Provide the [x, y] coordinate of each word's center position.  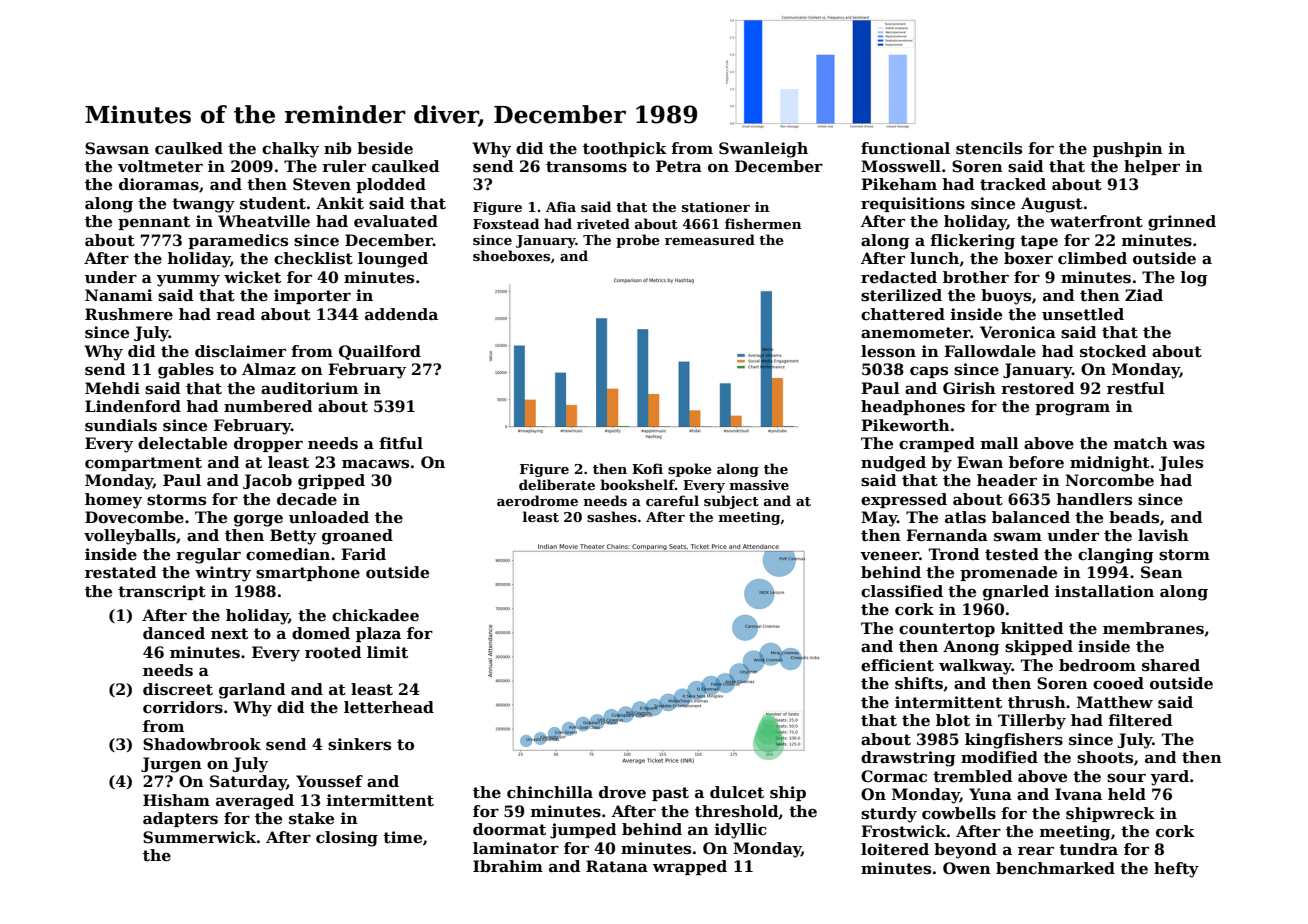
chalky [290, 150]
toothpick [625, 149]
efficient [897, 665]
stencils [989, 148]
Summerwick [199, 837]
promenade [1008, 573]
